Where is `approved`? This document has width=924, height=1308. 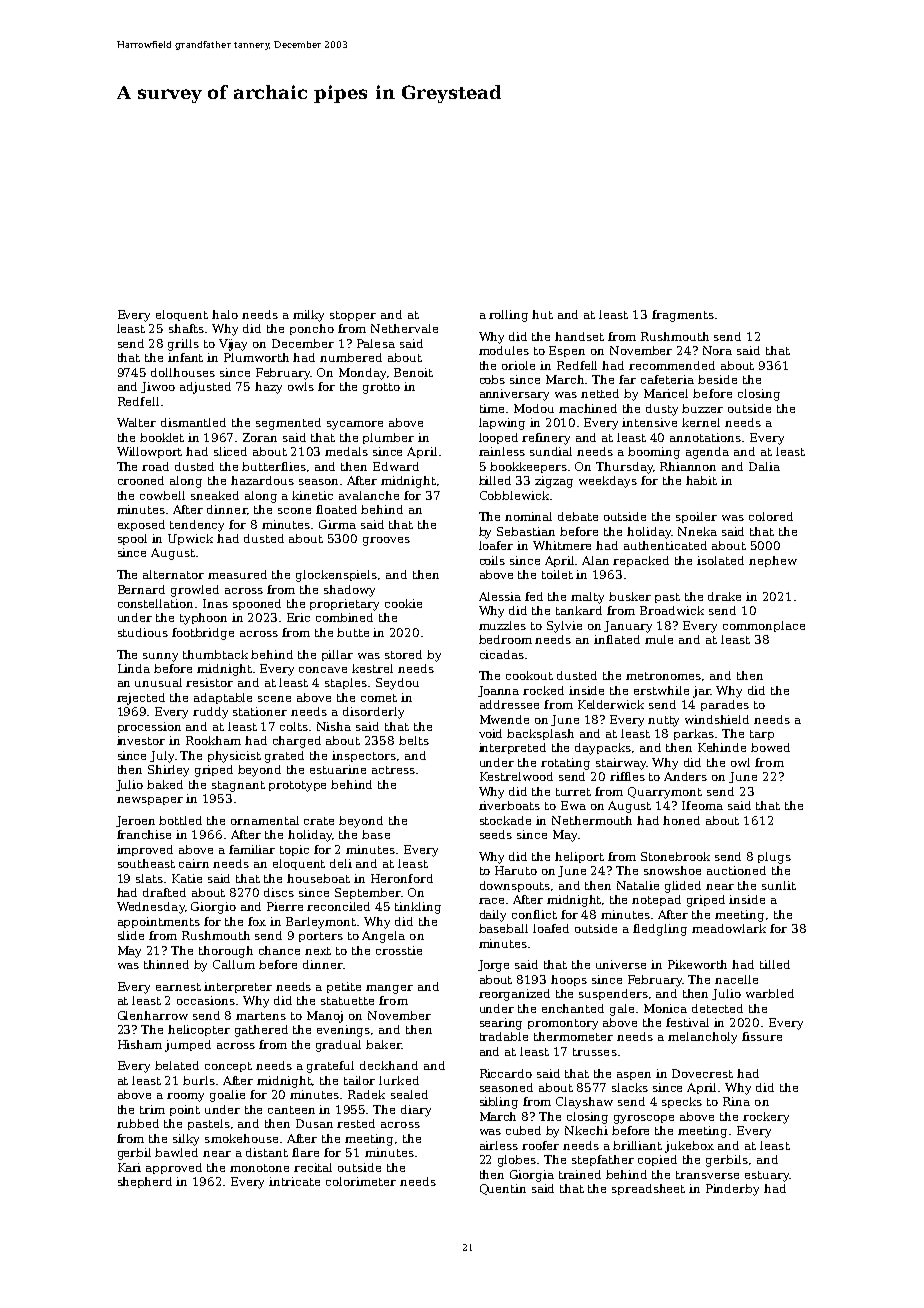
approved is located at coordinates (174, 1168).
